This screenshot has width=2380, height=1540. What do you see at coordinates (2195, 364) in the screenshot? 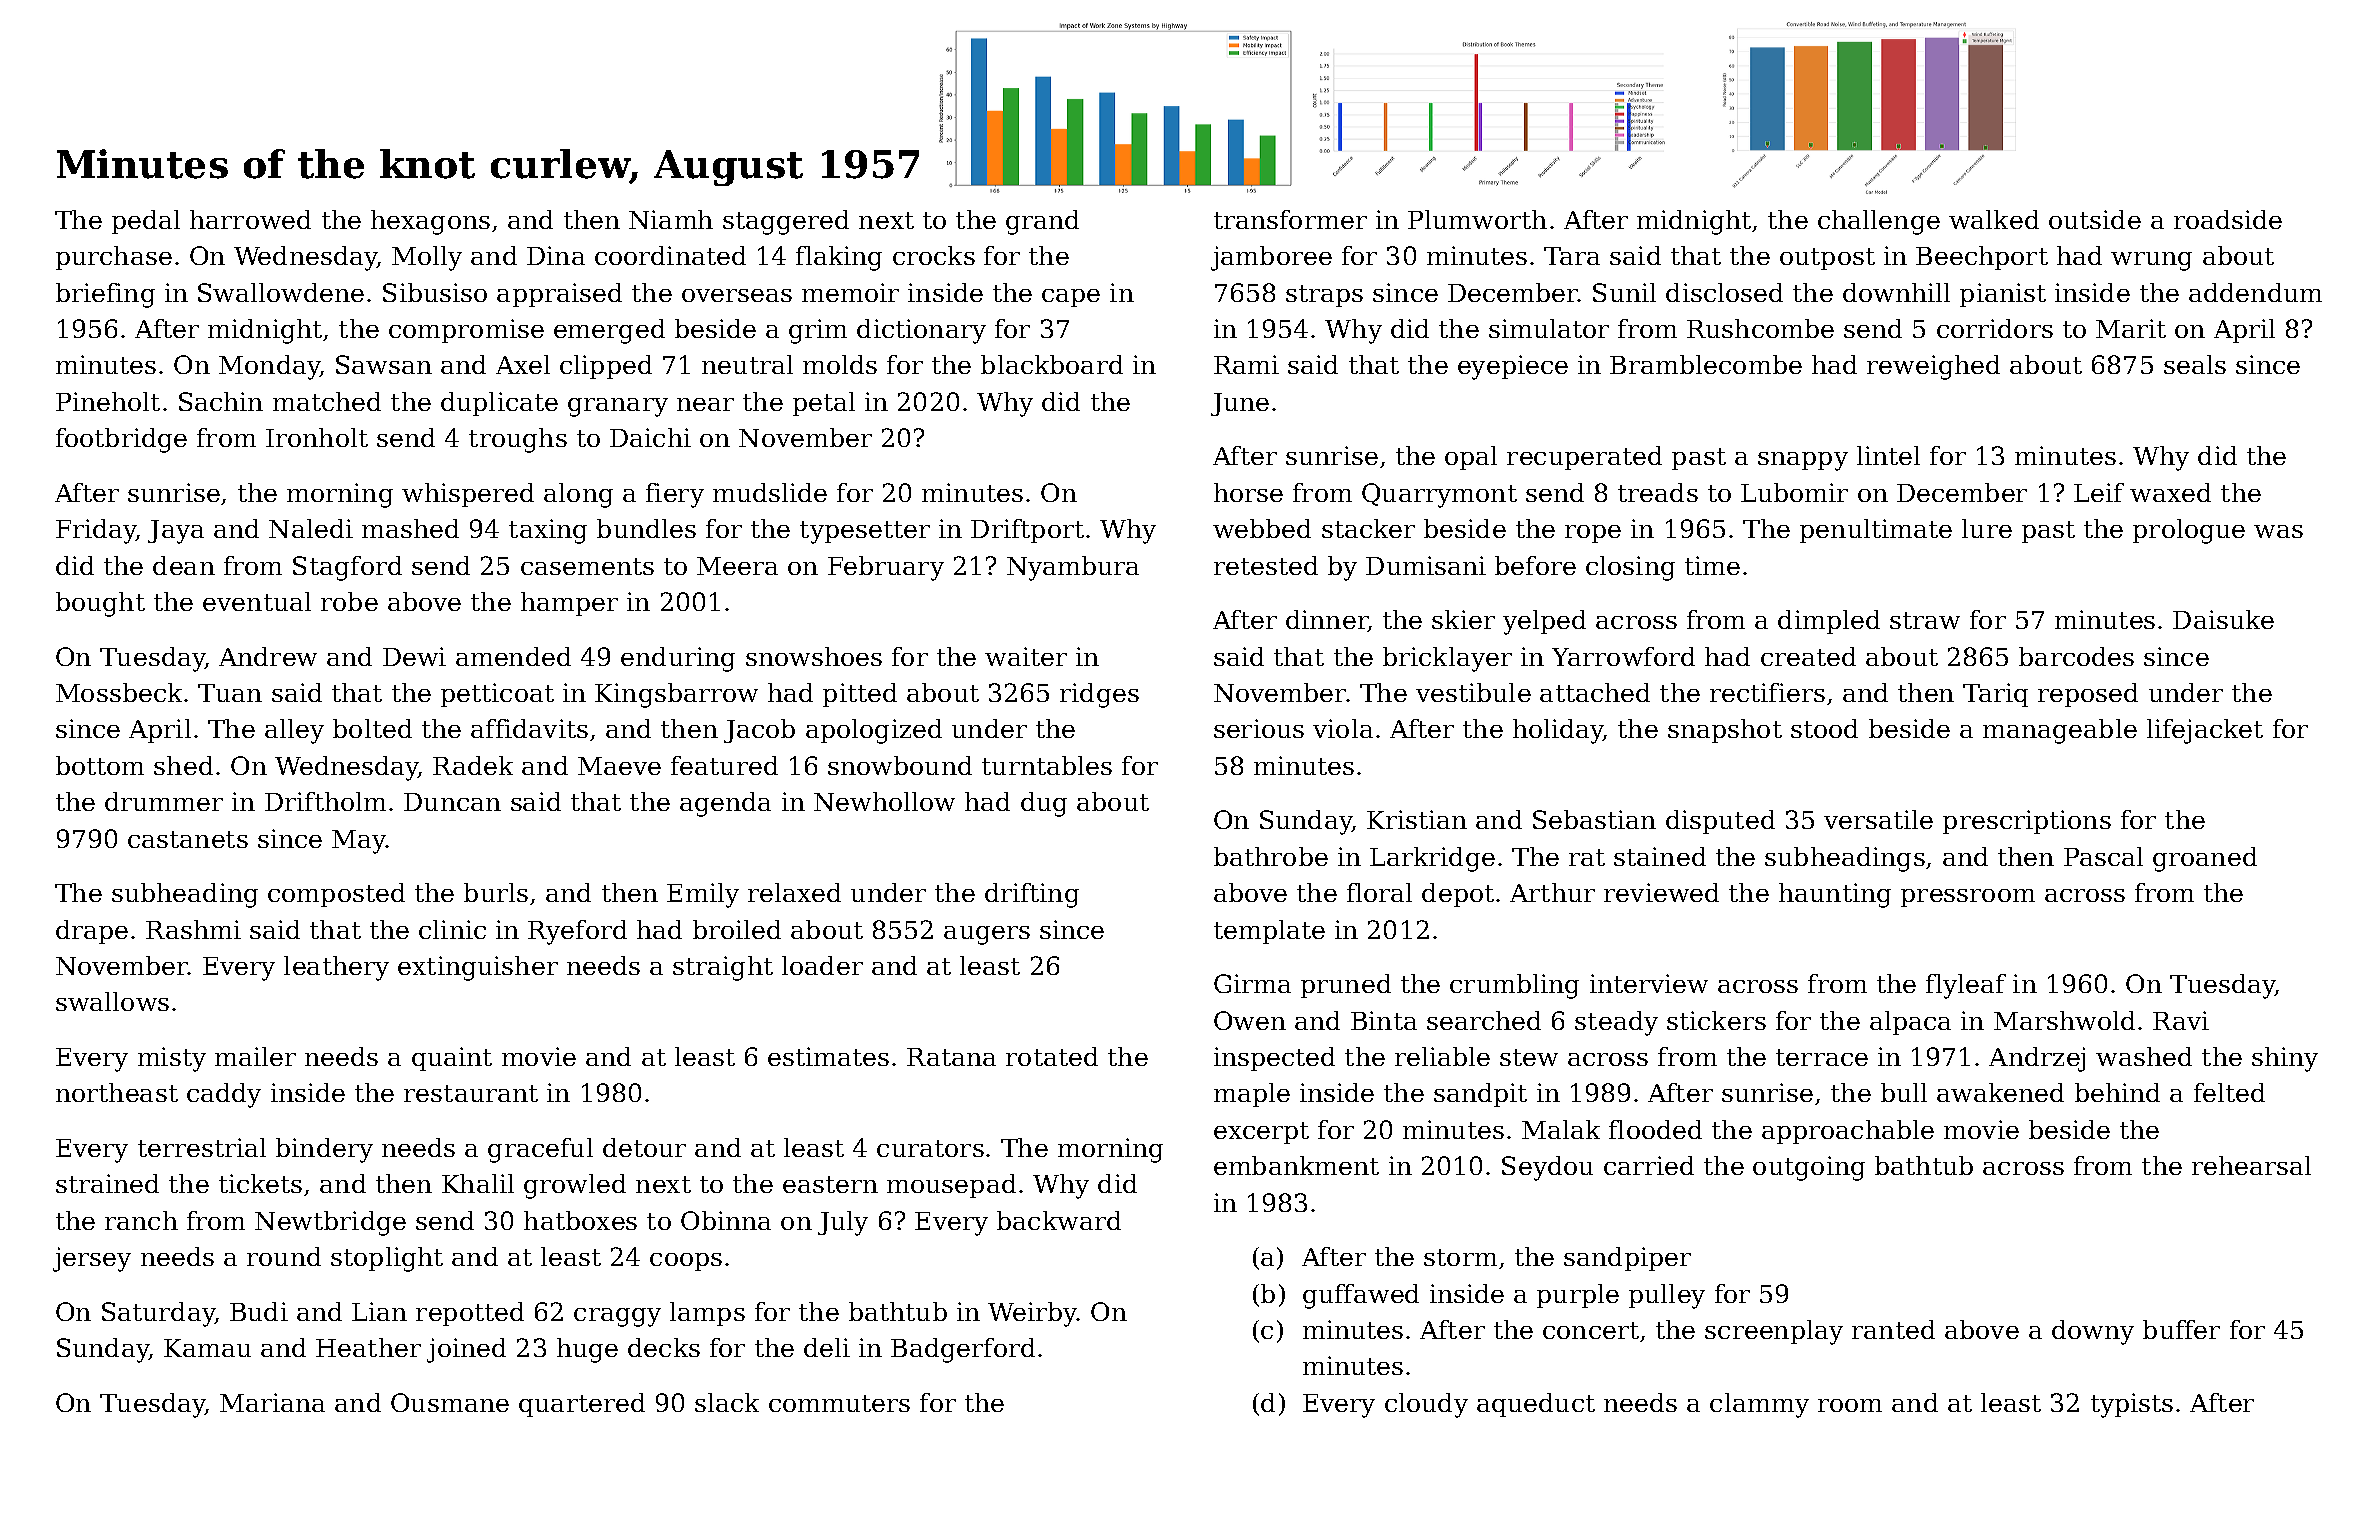
I see `seals` at bounding box center [2195, 364].
